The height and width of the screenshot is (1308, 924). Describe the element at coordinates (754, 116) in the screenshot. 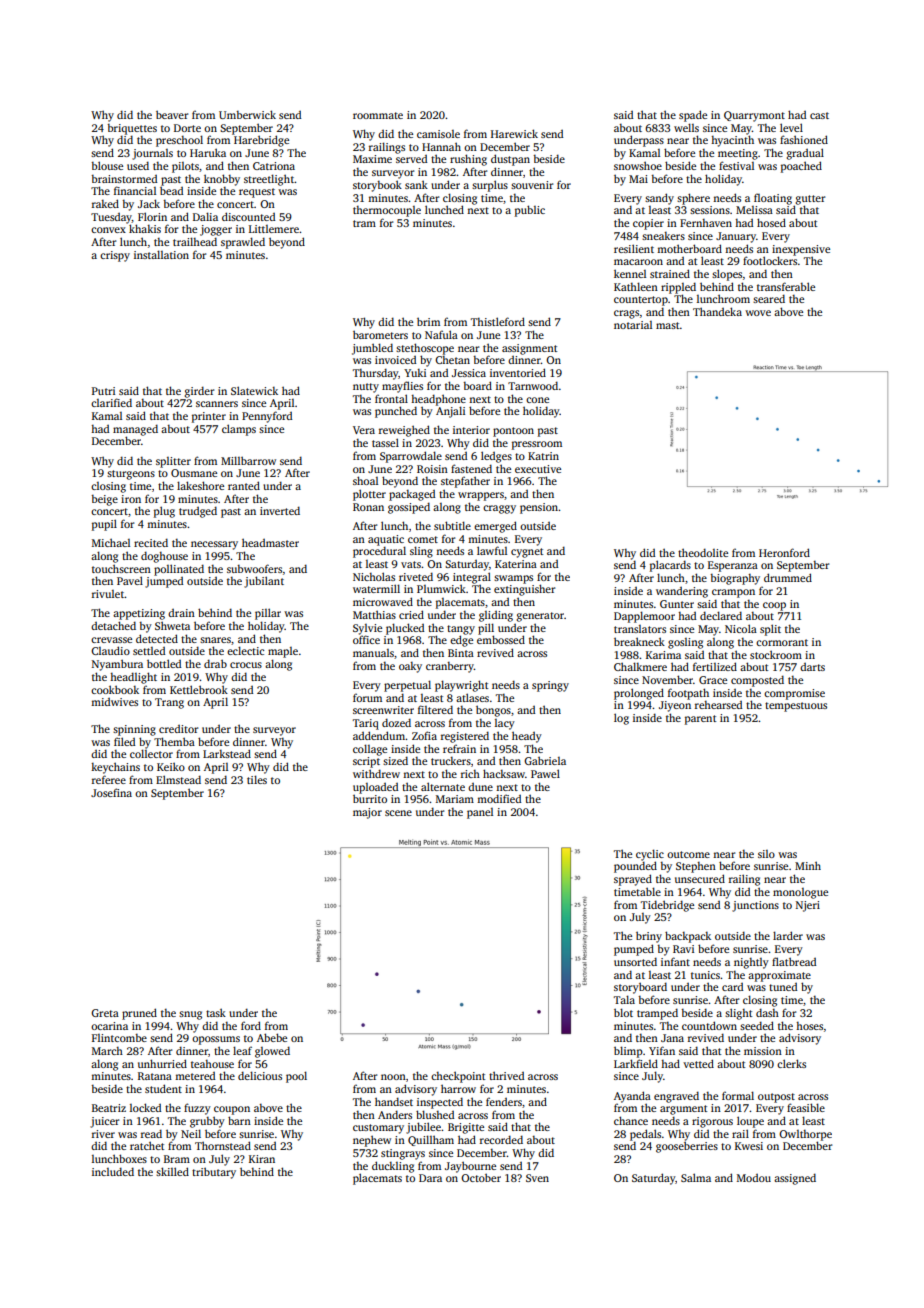

I see `Quarrymont` at that location.
